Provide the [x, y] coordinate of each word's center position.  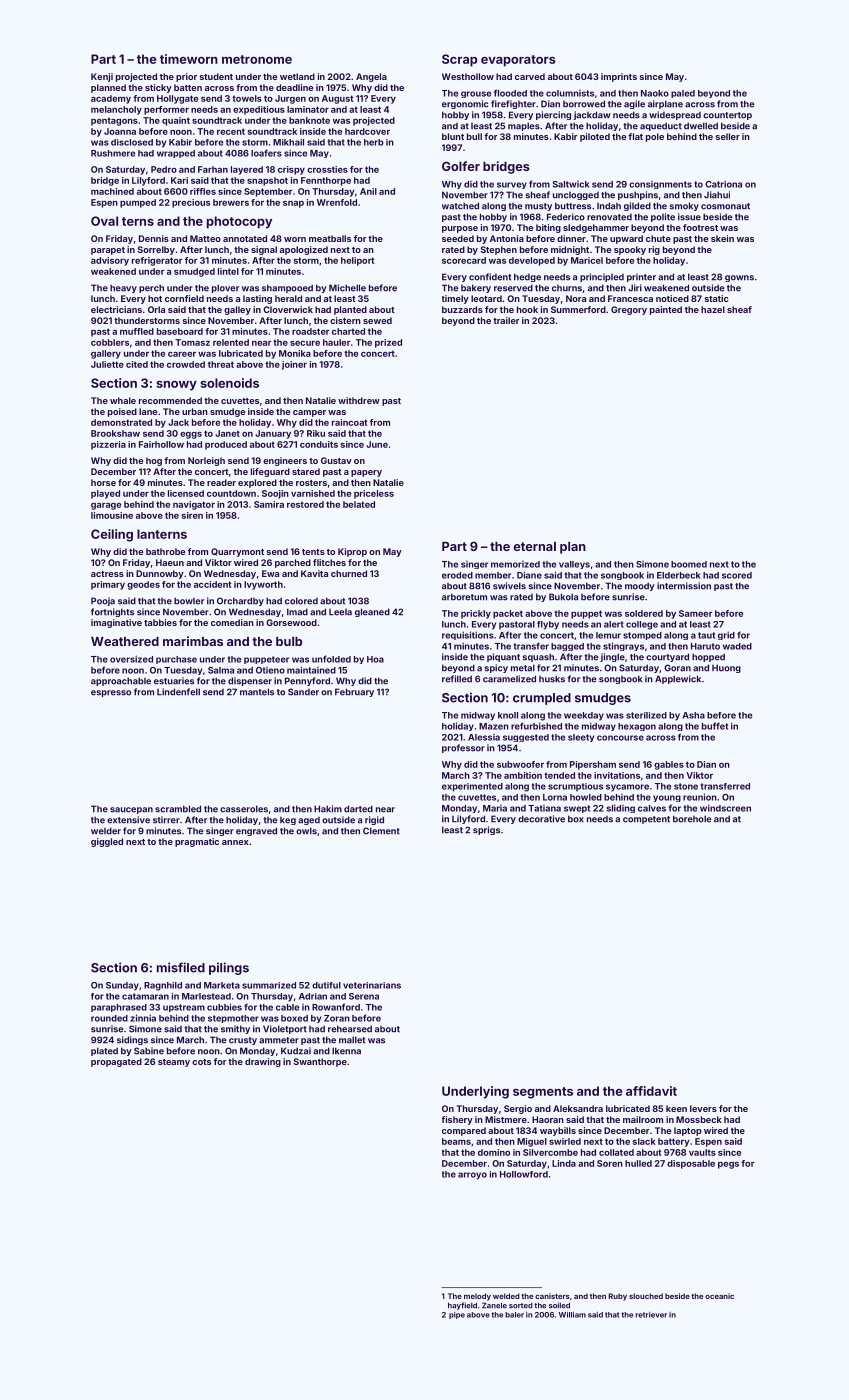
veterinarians [372, 985]
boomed [689, 564]
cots [201, 1062]
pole [655, 137]
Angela [371, 77]
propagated [116, 1062]
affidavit [651, 1091]
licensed [186, 493]
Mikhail [288, 142]
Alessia [484, 737]
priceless [374, 494]
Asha [694, 715]
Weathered [125, 641]
